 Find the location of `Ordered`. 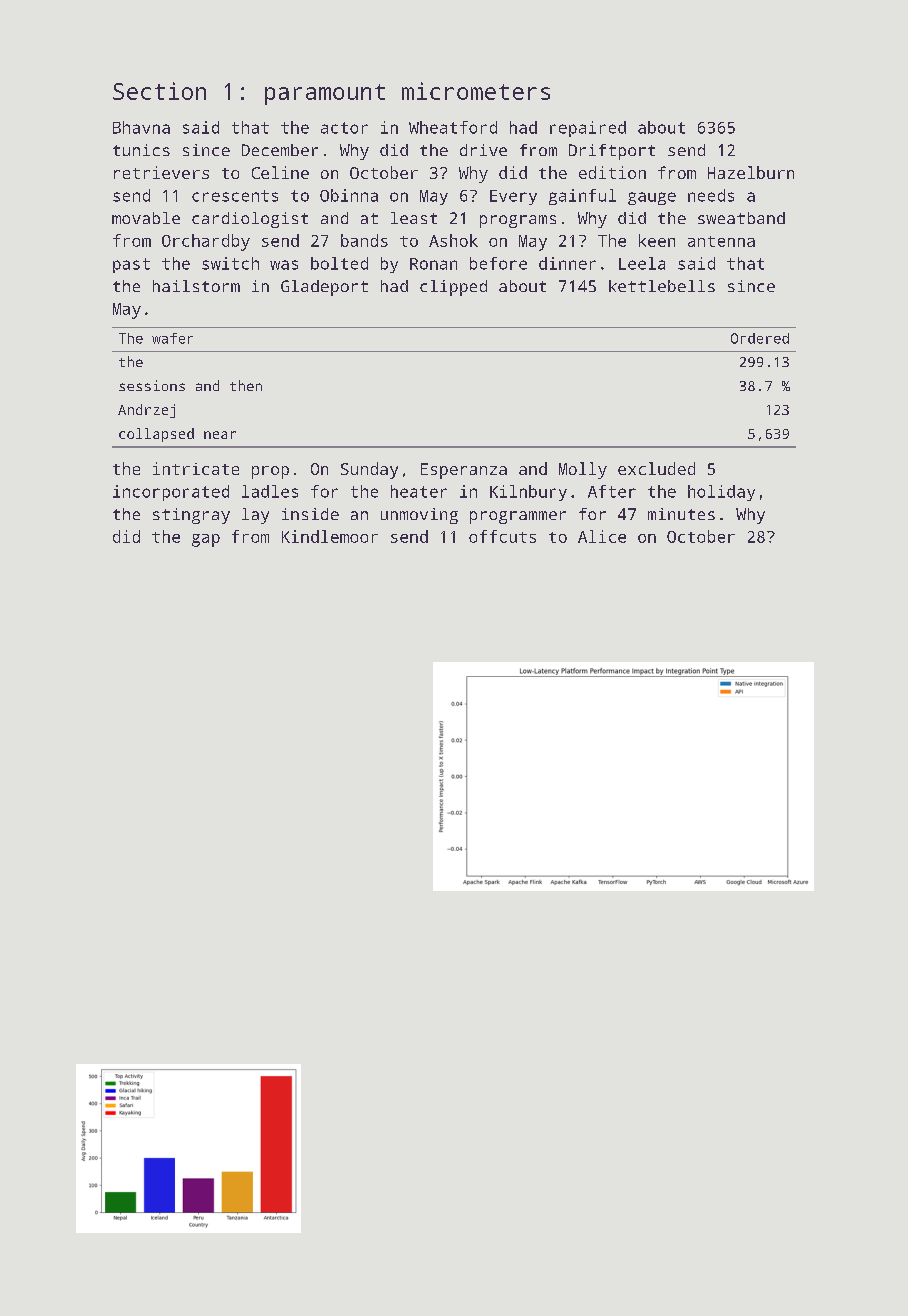

Ordered is located at coordinates (760, 338).
